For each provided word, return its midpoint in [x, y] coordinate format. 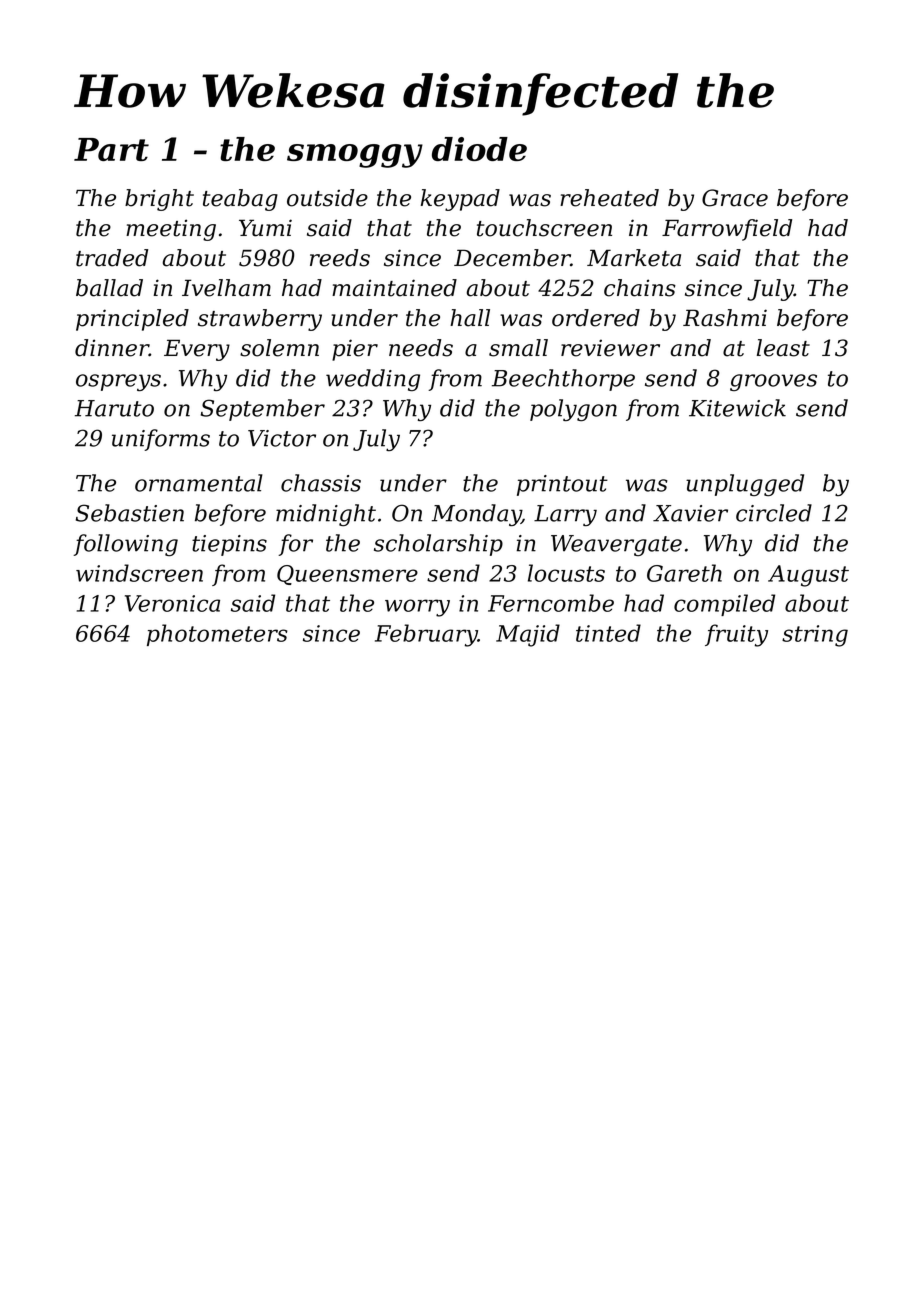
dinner [112, 348]
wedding [373, 380]
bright [159, 200]
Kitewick [737, 408]
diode [479, 149]
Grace [735, 198]
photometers [217, 635]
